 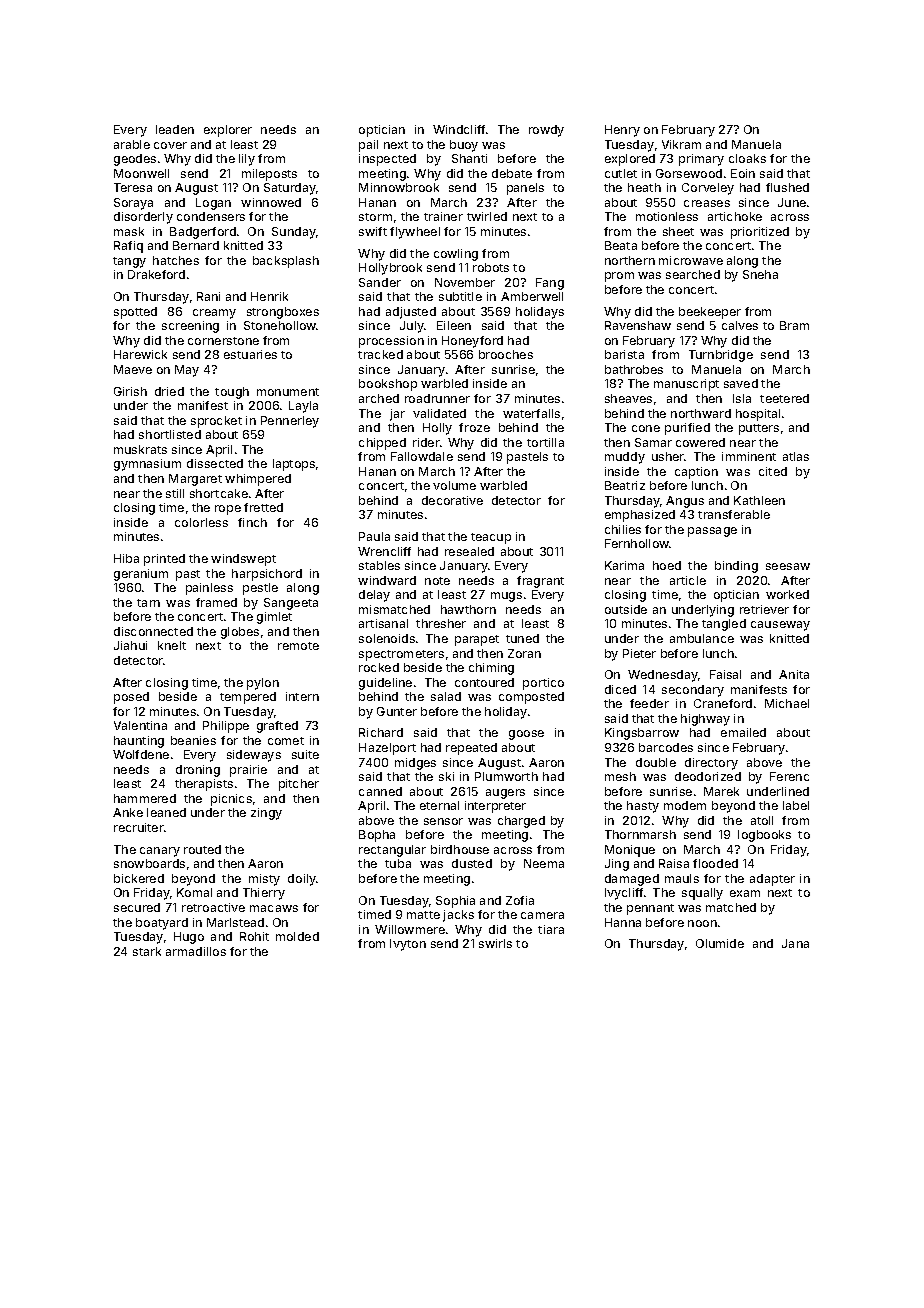 I want to click on waterfalls, so click(x=531, y=413).
